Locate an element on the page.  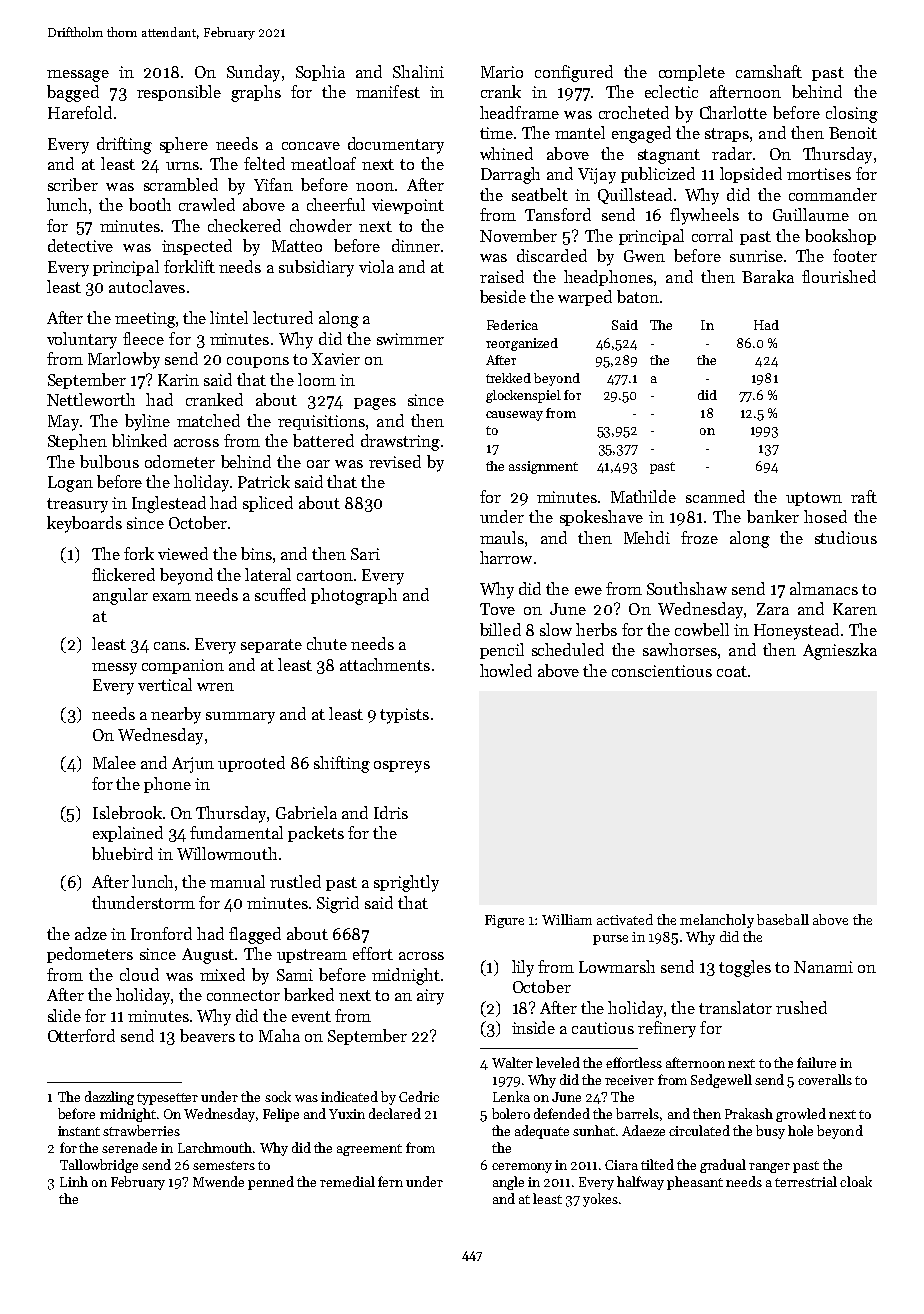
baseball is located at coordinates (783, 919).
